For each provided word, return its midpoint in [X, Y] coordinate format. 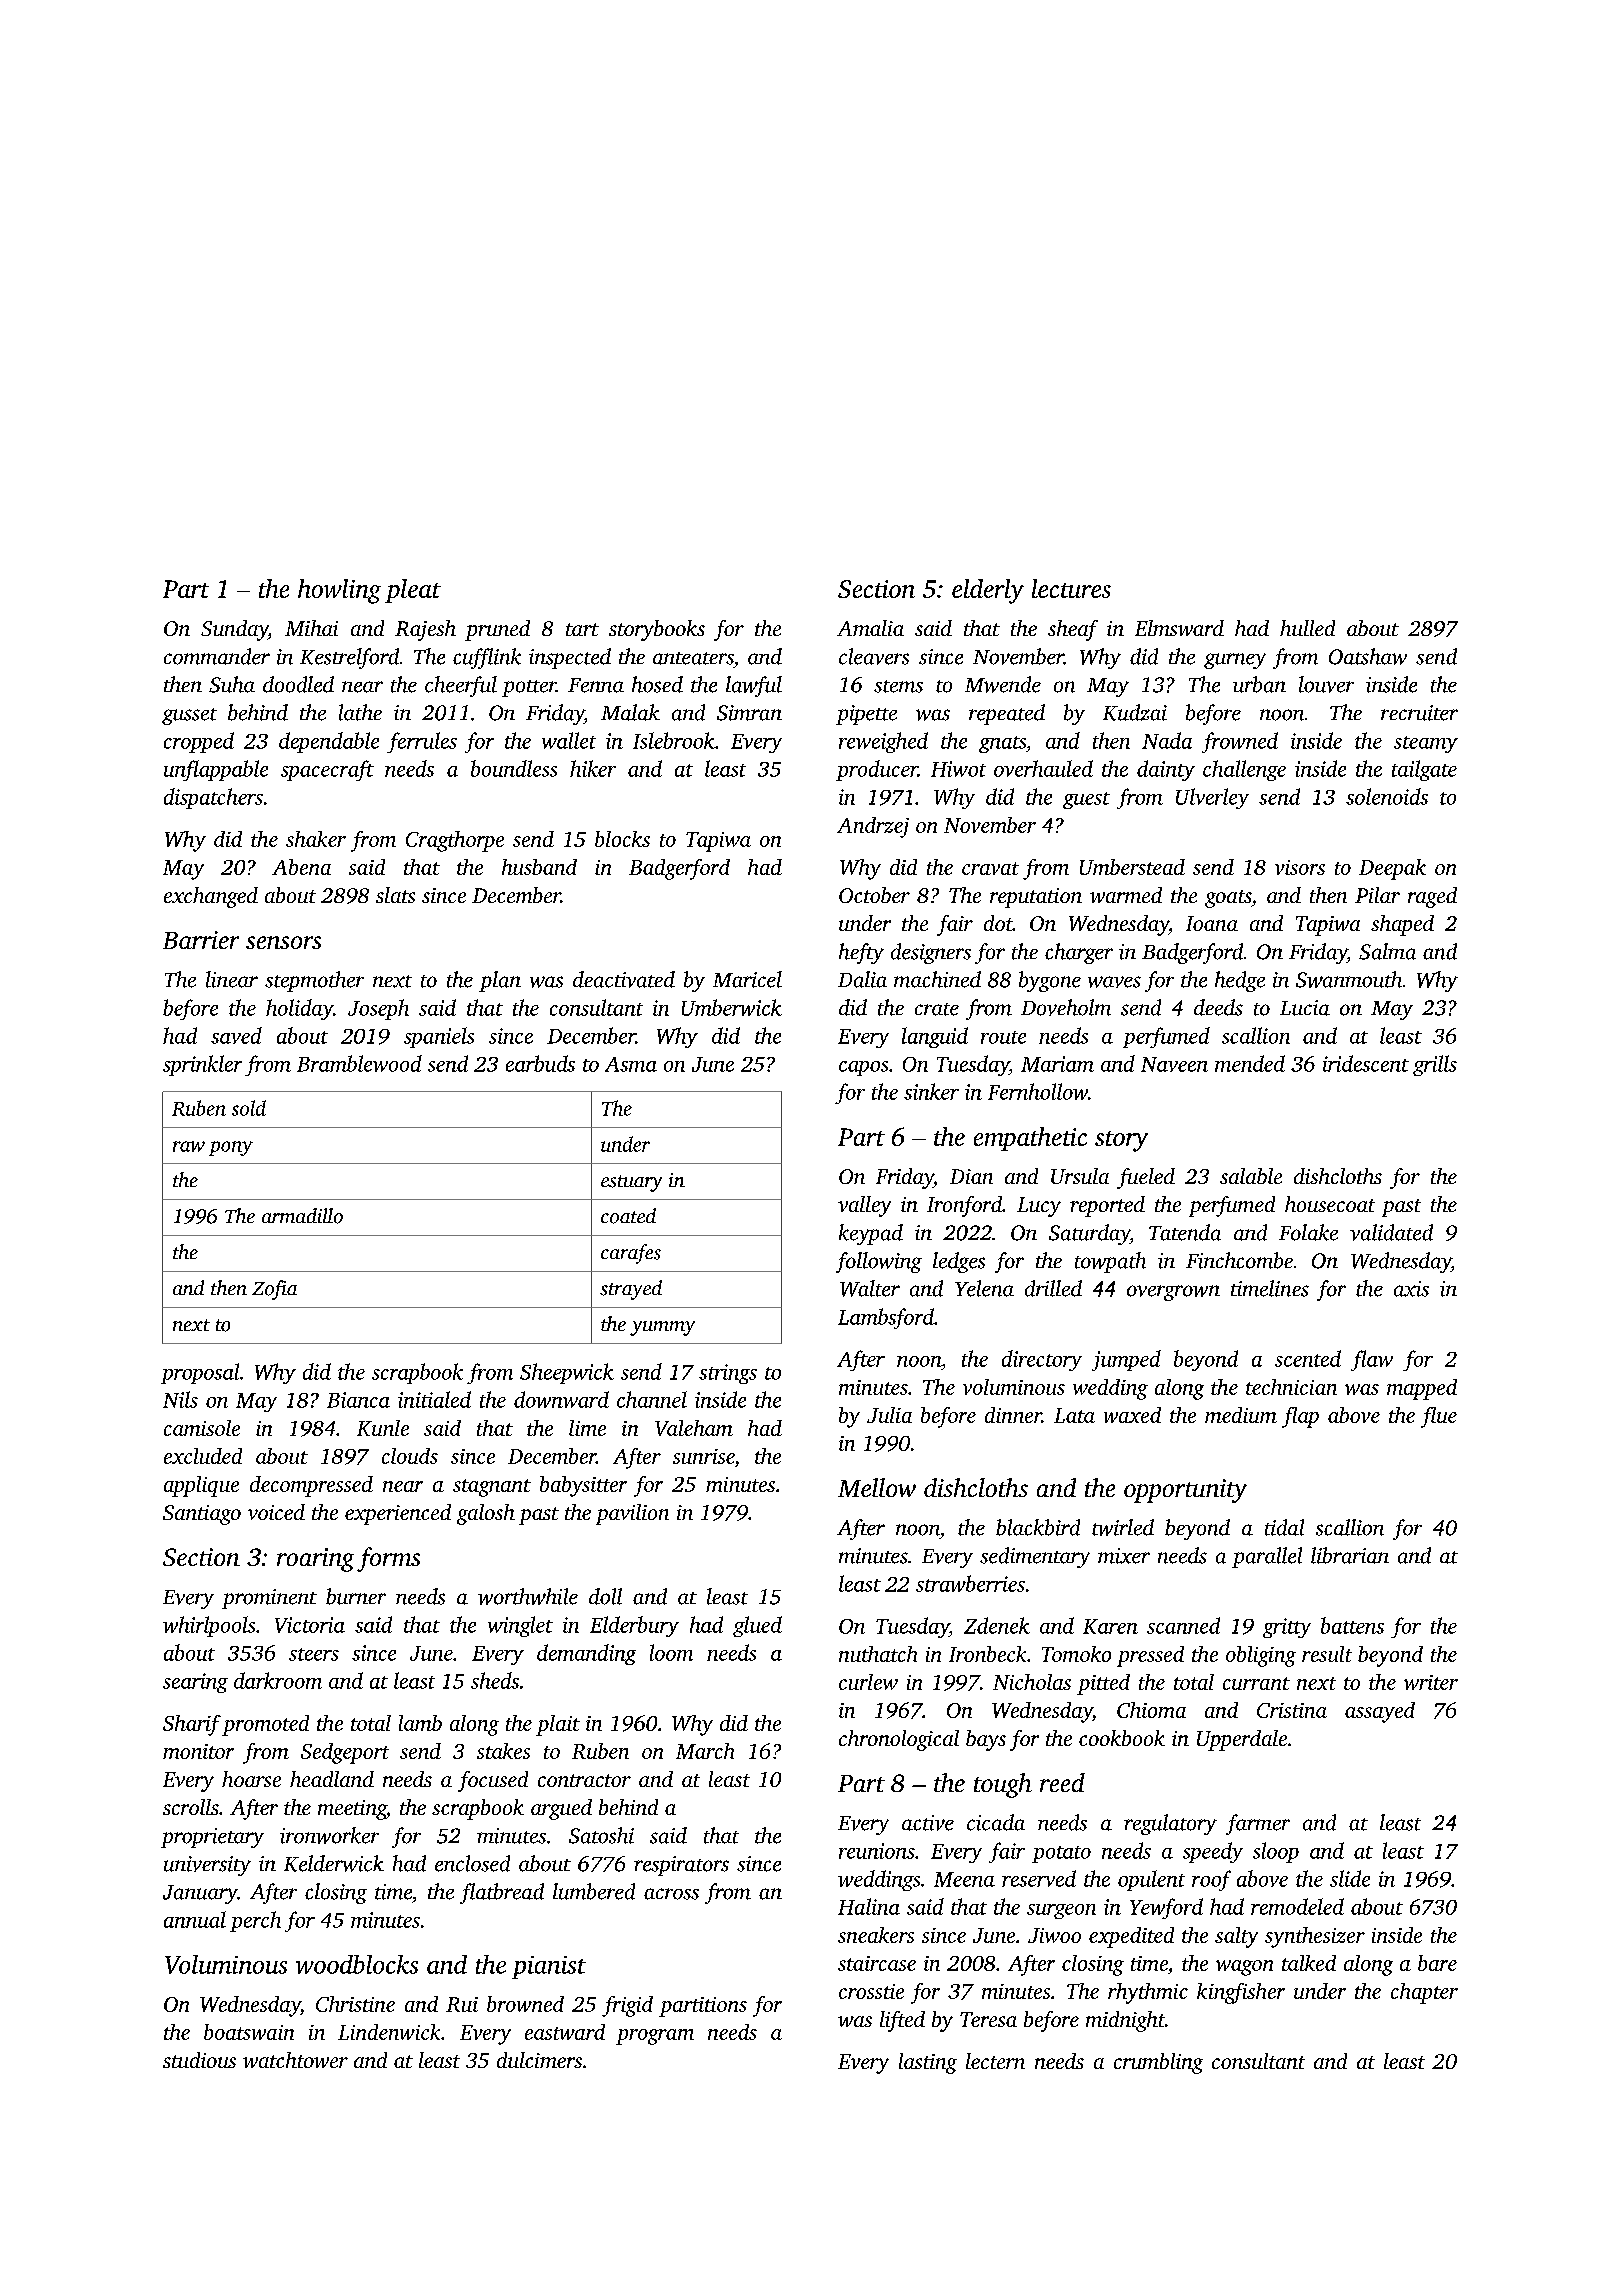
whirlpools [209, 1626]
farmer [1258, 1824]
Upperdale [1242, 1740]
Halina [869, 1906]
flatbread [502, 1893]
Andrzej [873, 827]
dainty [1166, 770]
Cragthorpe [455, 841]
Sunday [234, 630]
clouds [410, 1456]
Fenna [596, 685]
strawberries [970, 1583]
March [705, 1751]
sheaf [1073, 630]
